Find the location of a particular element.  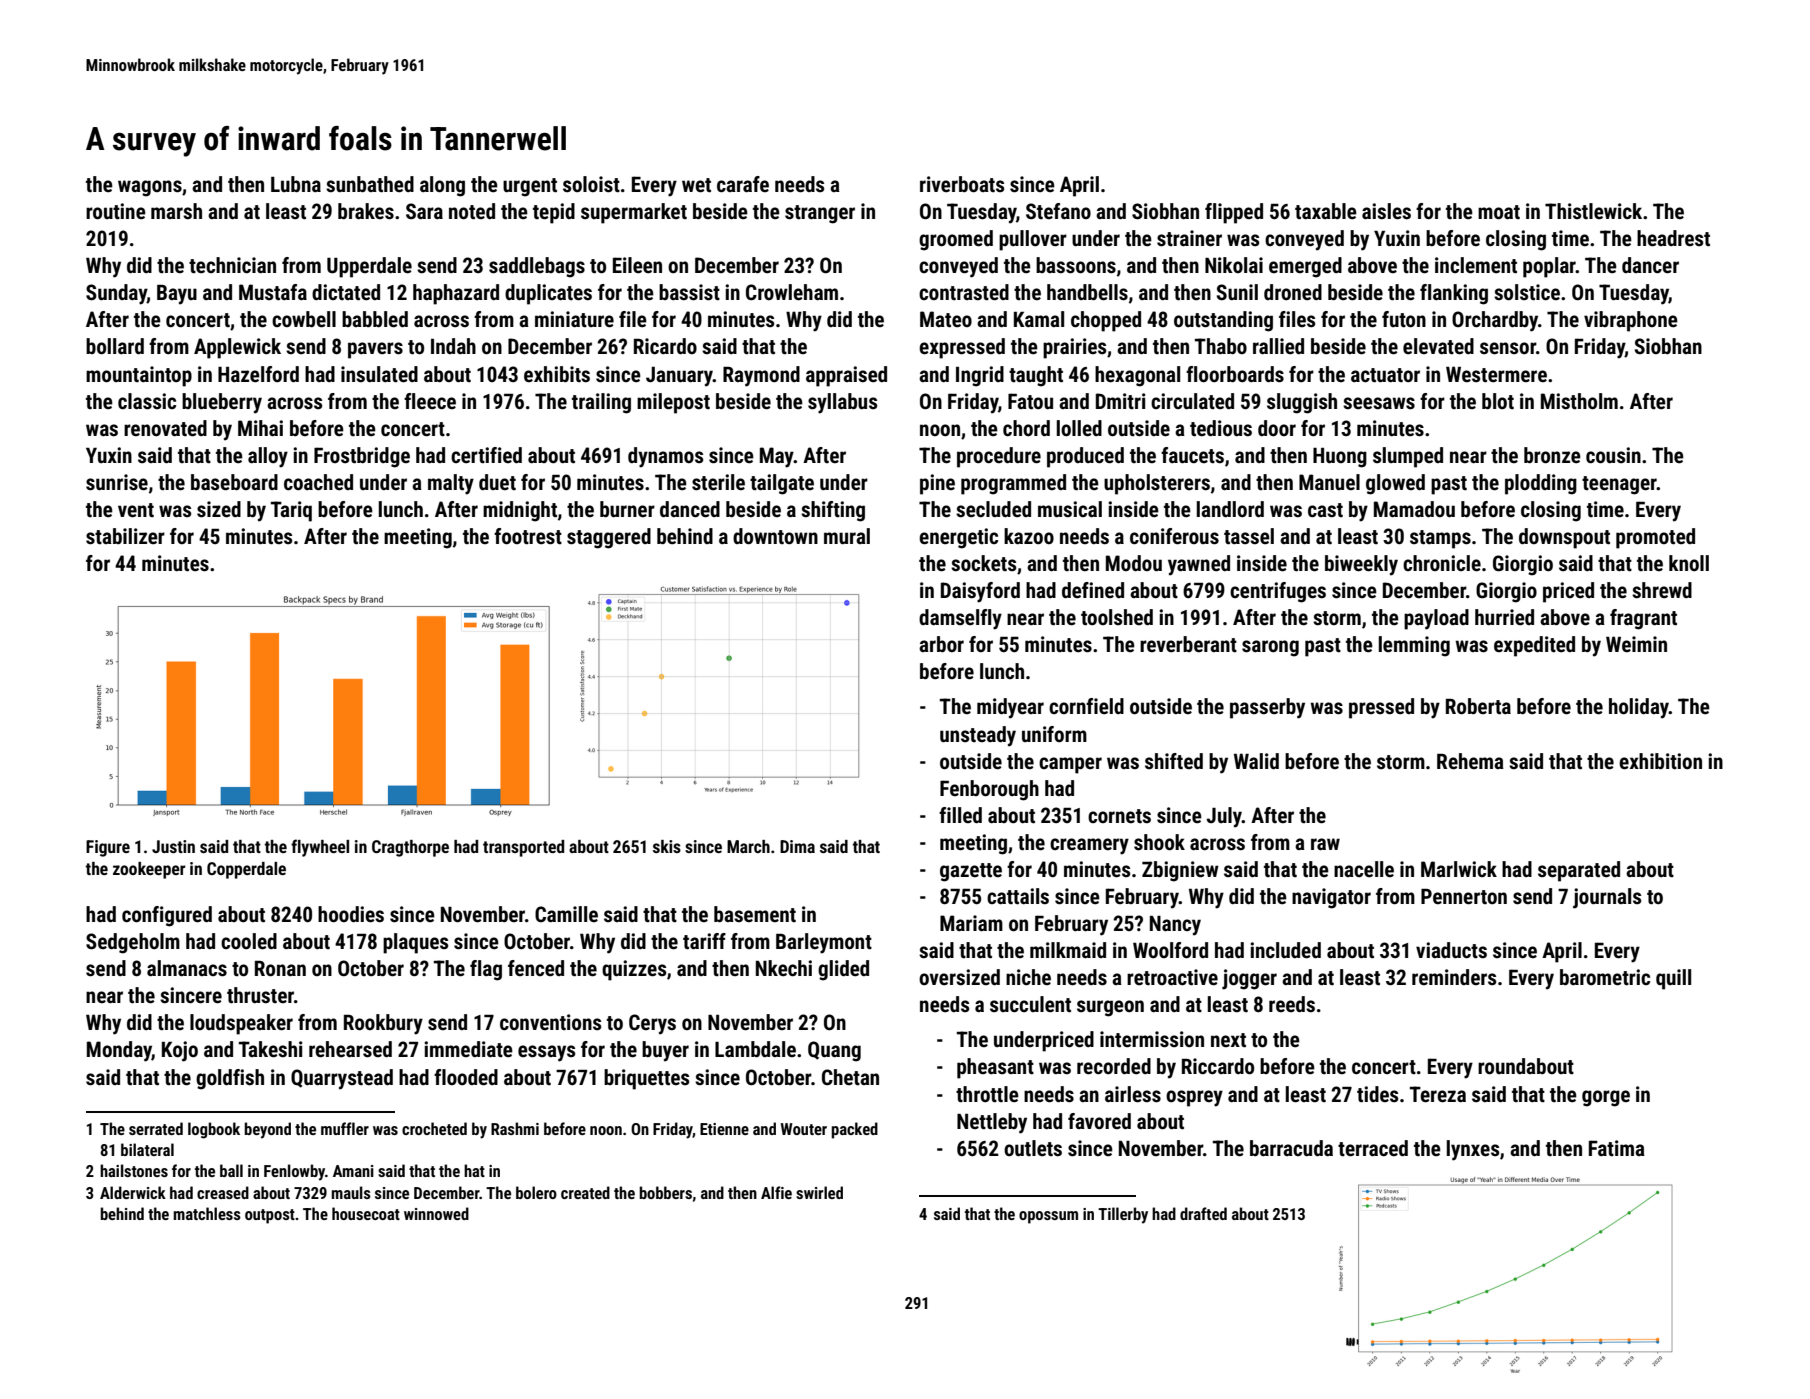

tariff is located at coordinates (704, 941).
